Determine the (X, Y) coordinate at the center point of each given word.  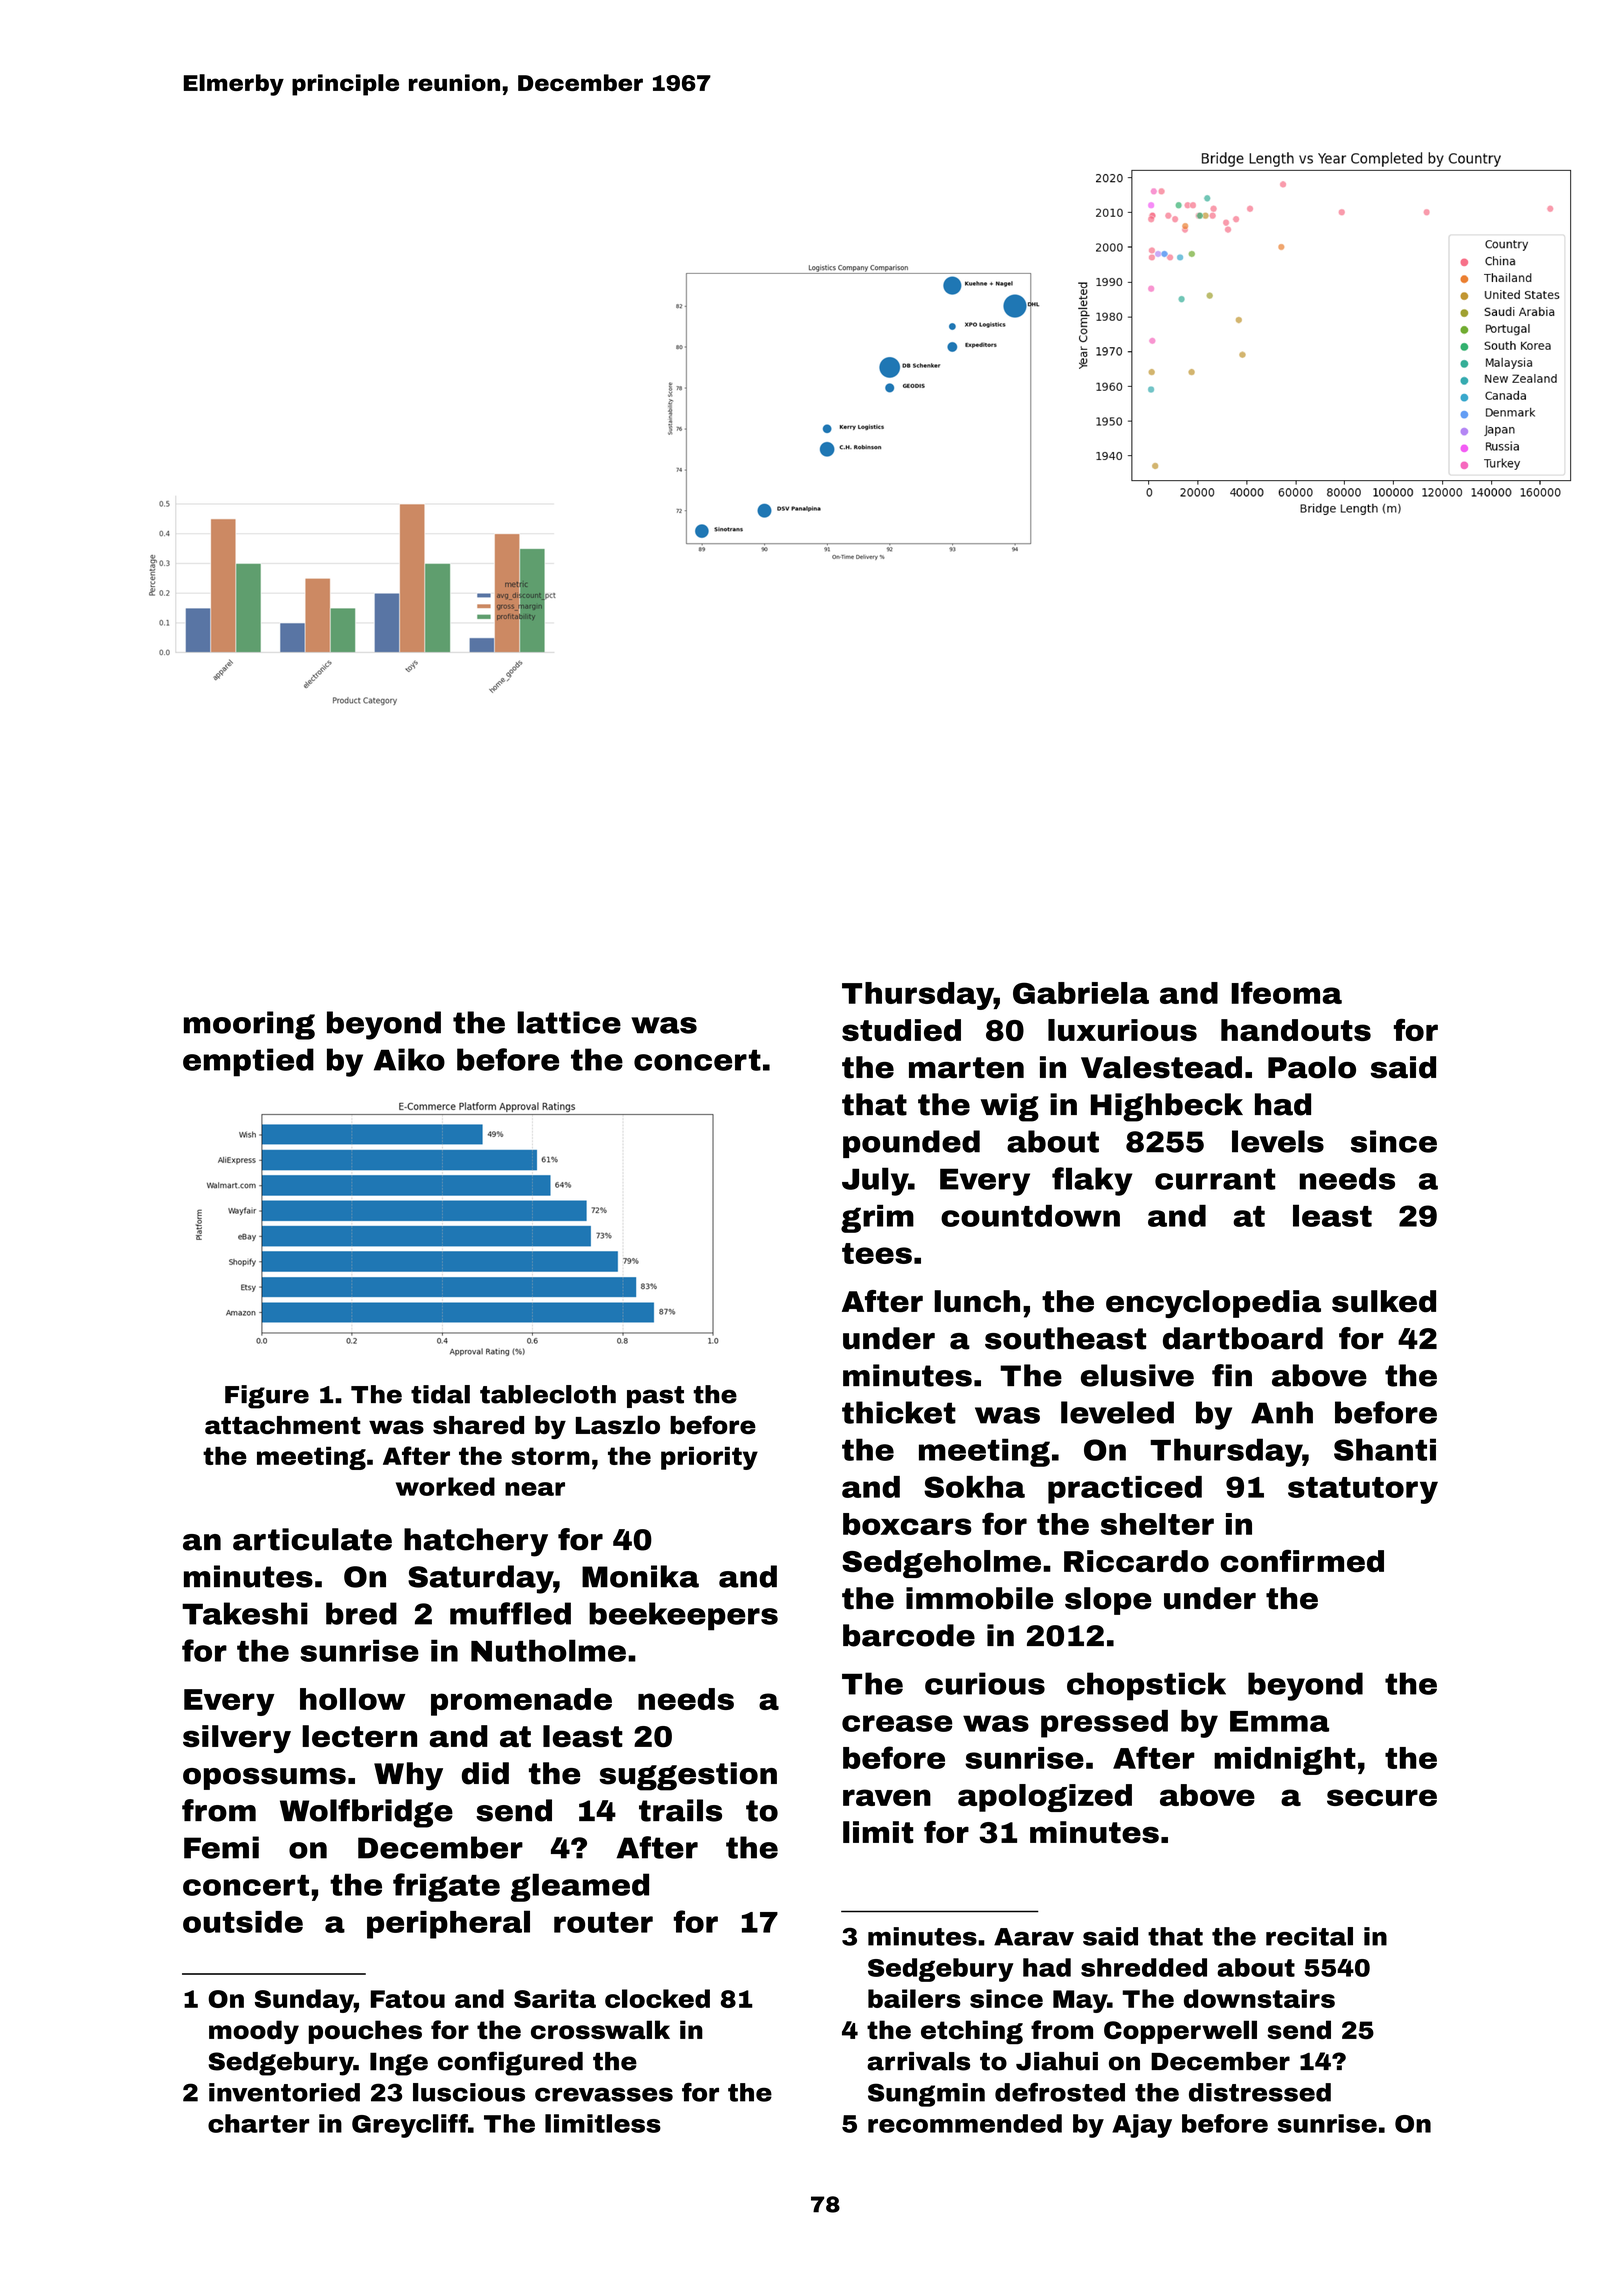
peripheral (448, 1924)
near (535, 1489)
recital (1309, 1936)
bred (361, 1613)
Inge (399, 2064)
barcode (909, 1635)
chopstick (1146, 1686)
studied (901, 1030)
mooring (249, 1025)
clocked (657, 1998)
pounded (911, 1144)
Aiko (409, 1059)
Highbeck (1167, 1107)
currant (1215, 1179)
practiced (1125, 1490)
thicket (899, 1412)
